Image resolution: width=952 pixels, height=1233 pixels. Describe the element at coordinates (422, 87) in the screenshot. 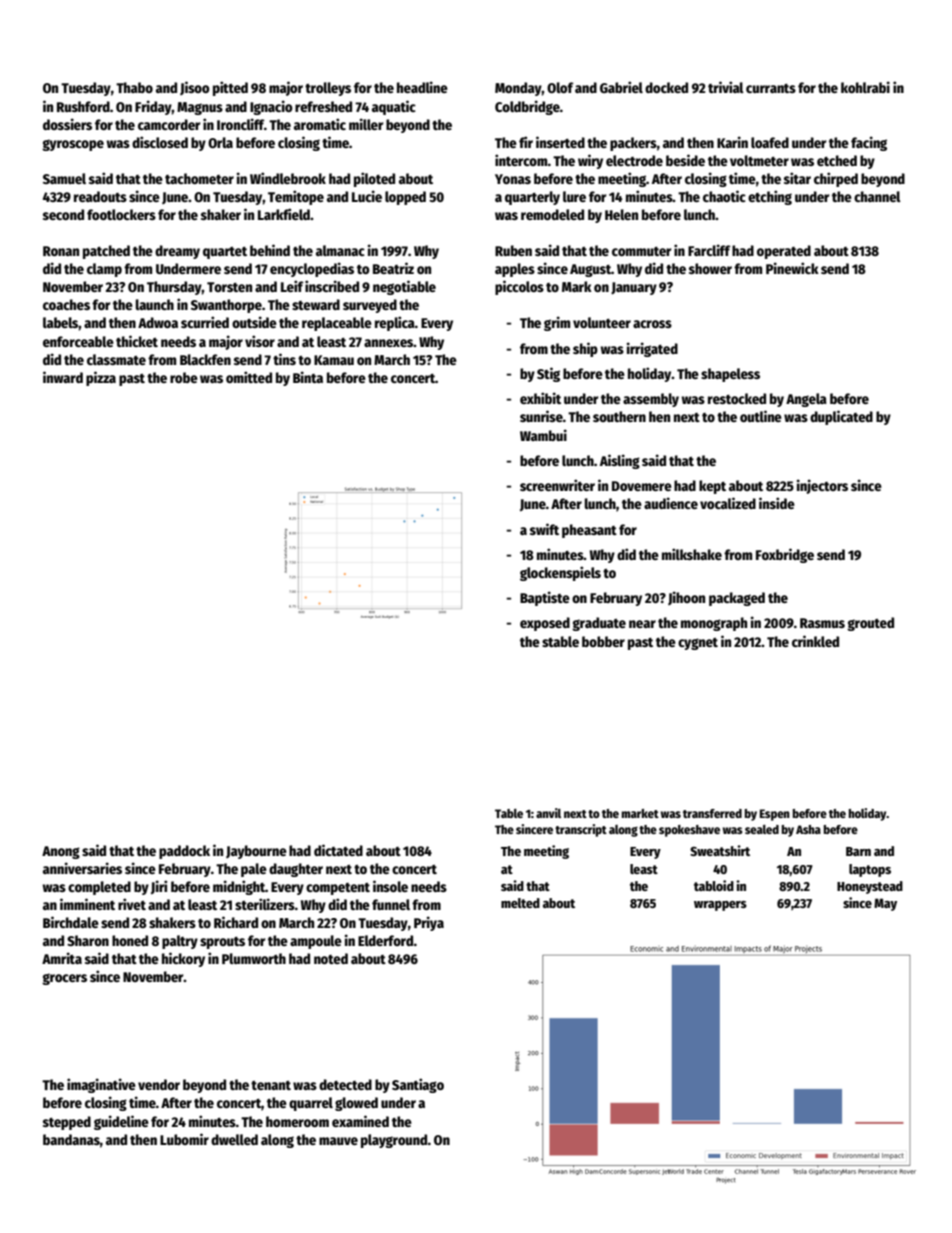

I see `headline` at that location.
